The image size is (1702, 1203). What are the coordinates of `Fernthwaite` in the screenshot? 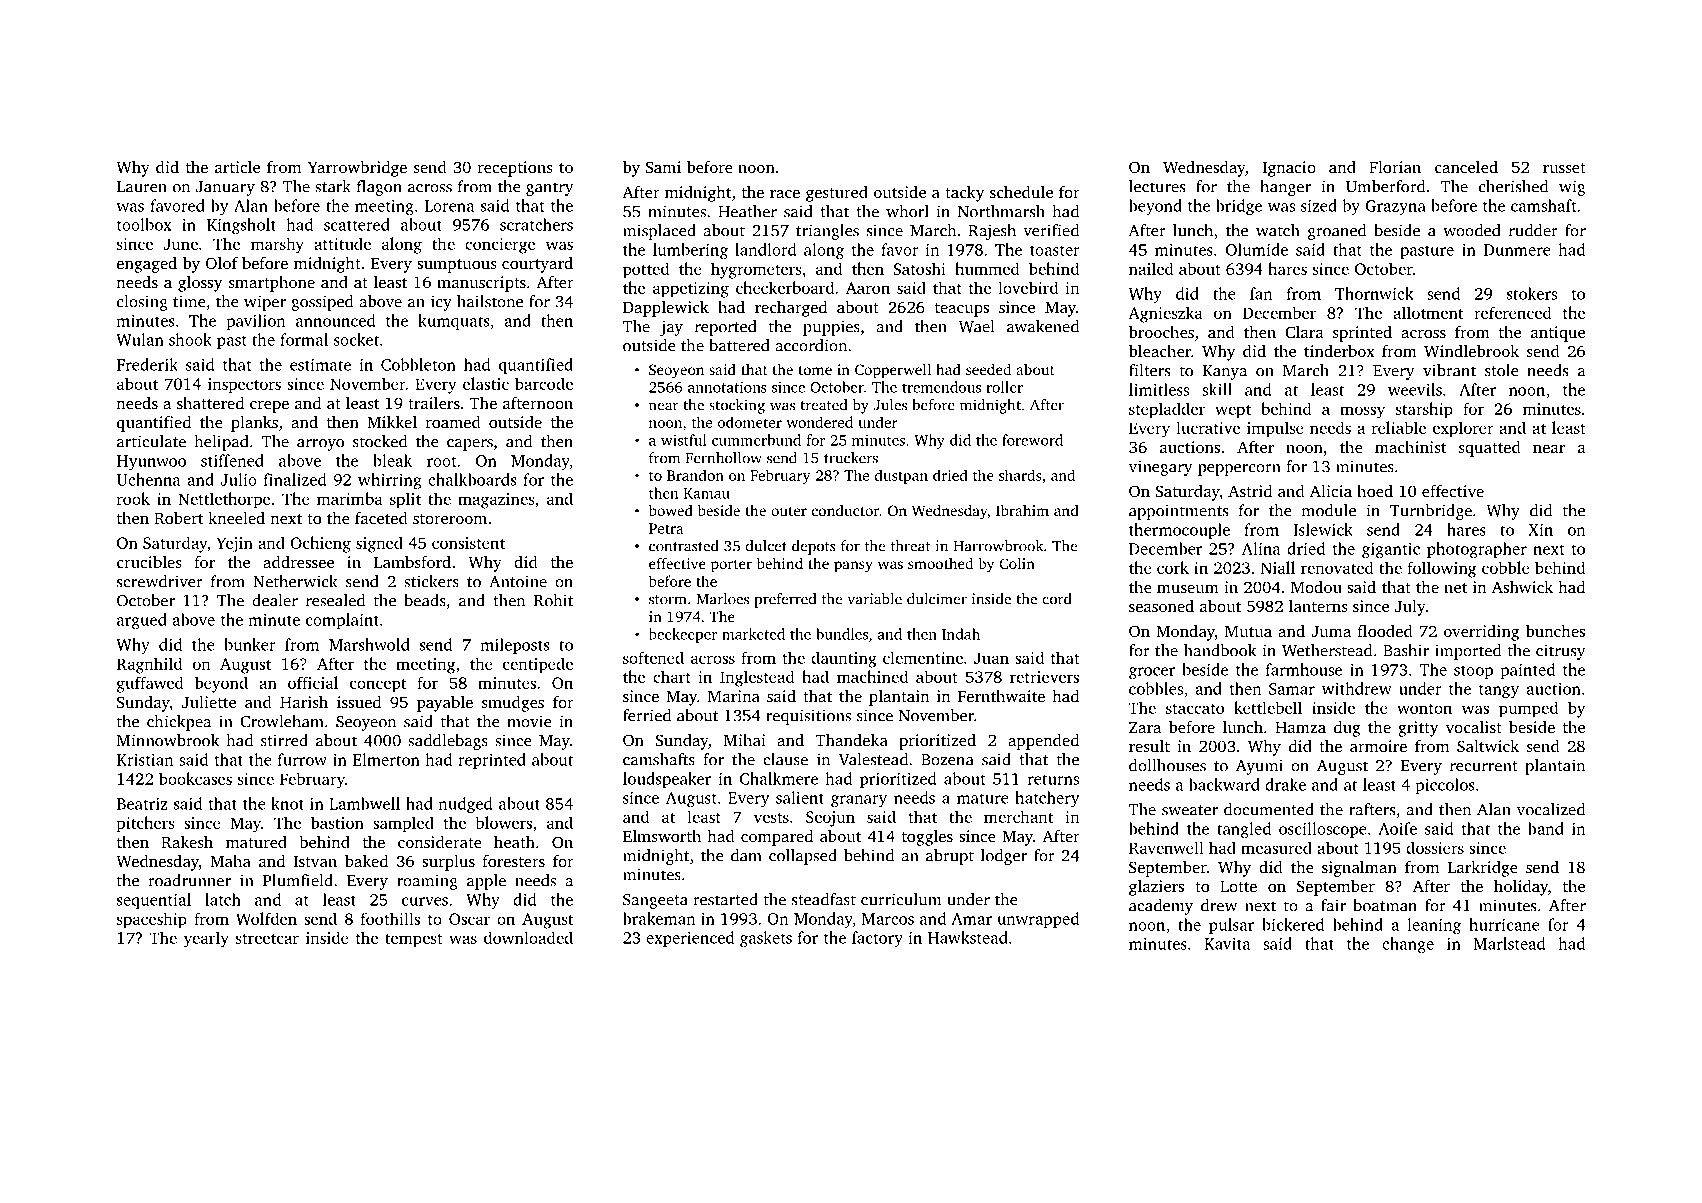 It's located at (1001, 695).
